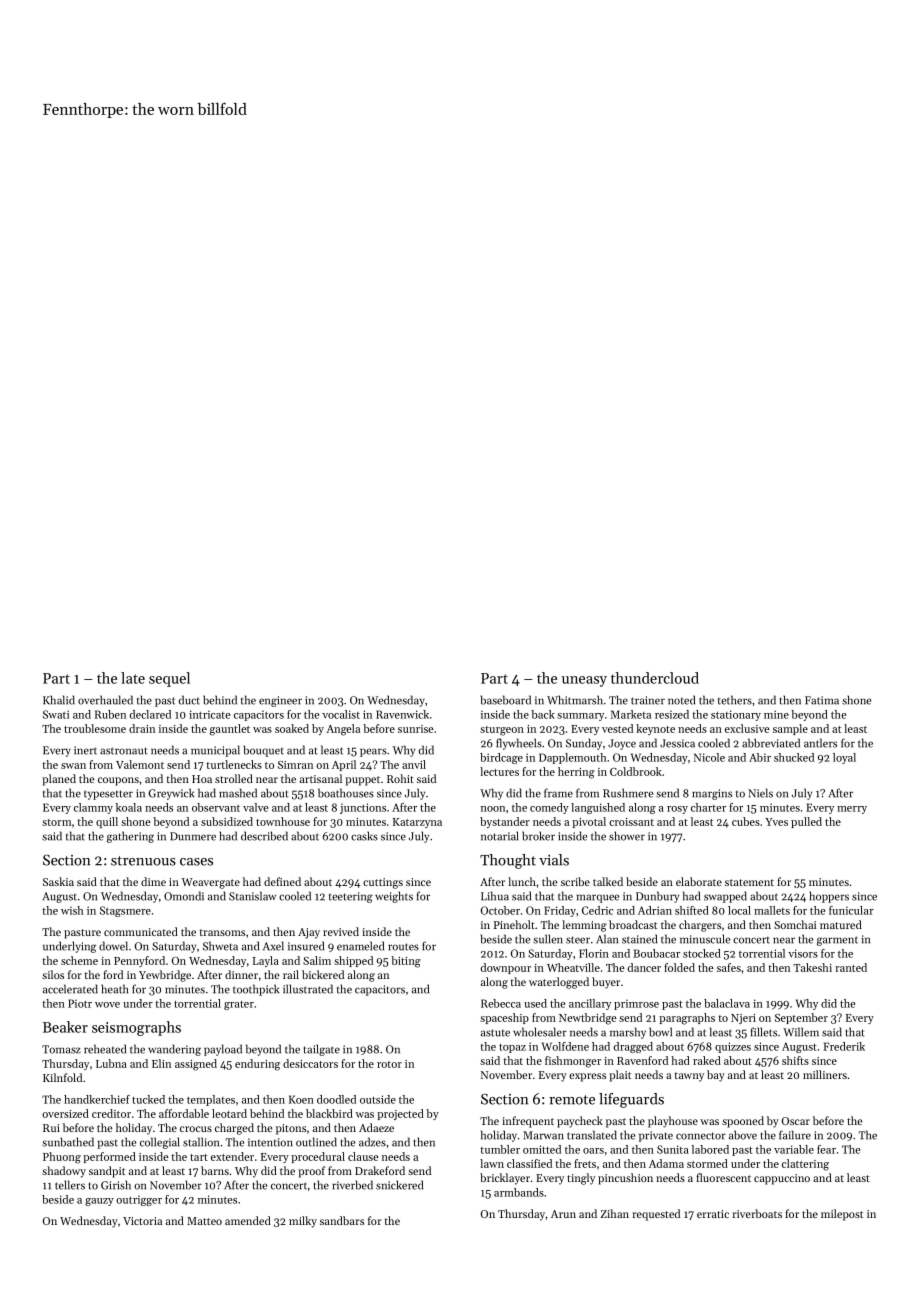 The width and height of the document is (924, 1308). Describe the element at coordinates (681, 700) in the document. I see `noted` at that location.
